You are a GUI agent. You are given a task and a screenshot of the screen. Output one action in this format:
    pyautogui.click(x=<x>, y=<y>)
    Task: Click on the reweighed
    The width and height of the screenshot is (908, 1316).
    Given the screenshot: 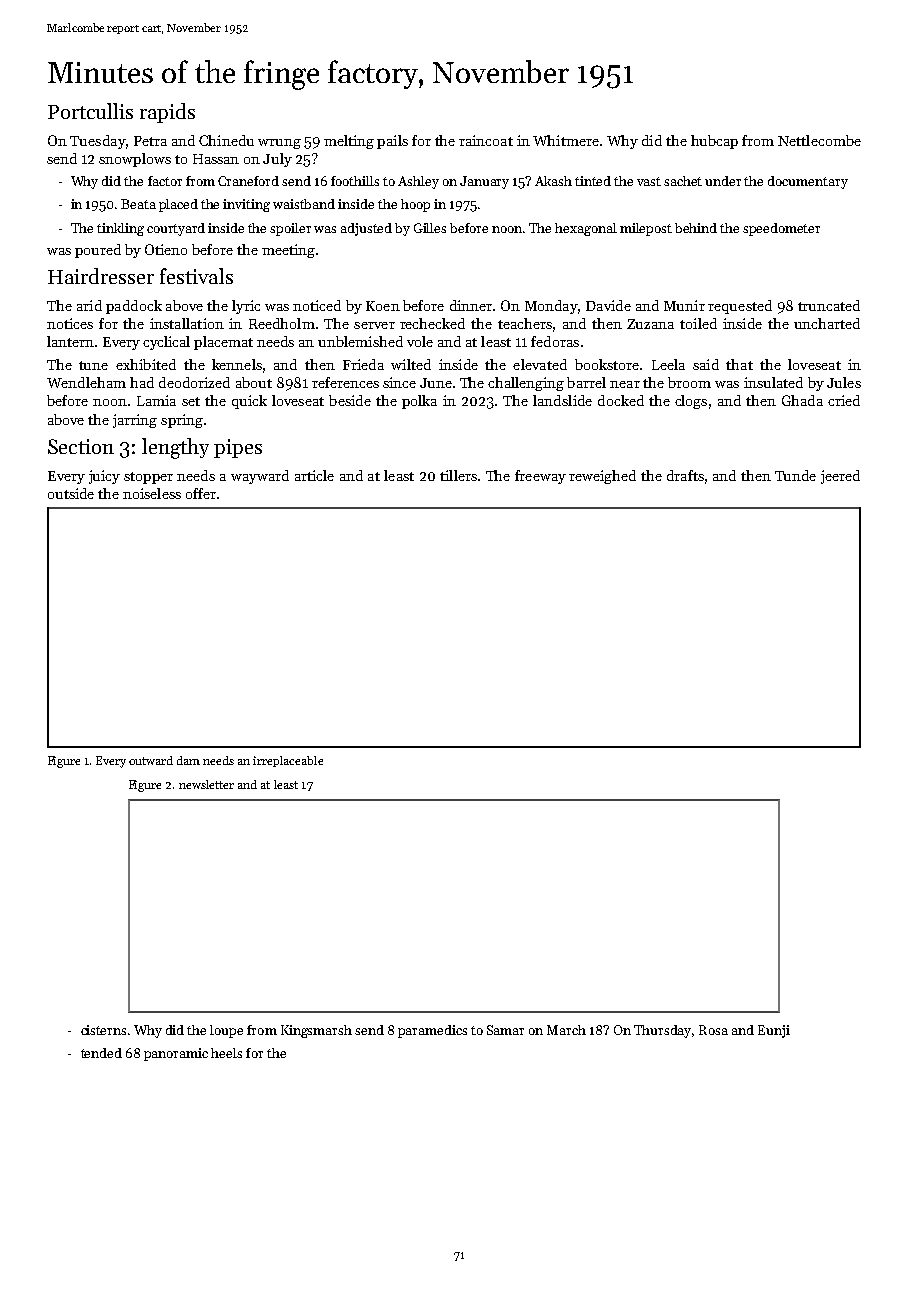 What is the action you would take?
    pyautogui.click(x=602, y=477)
